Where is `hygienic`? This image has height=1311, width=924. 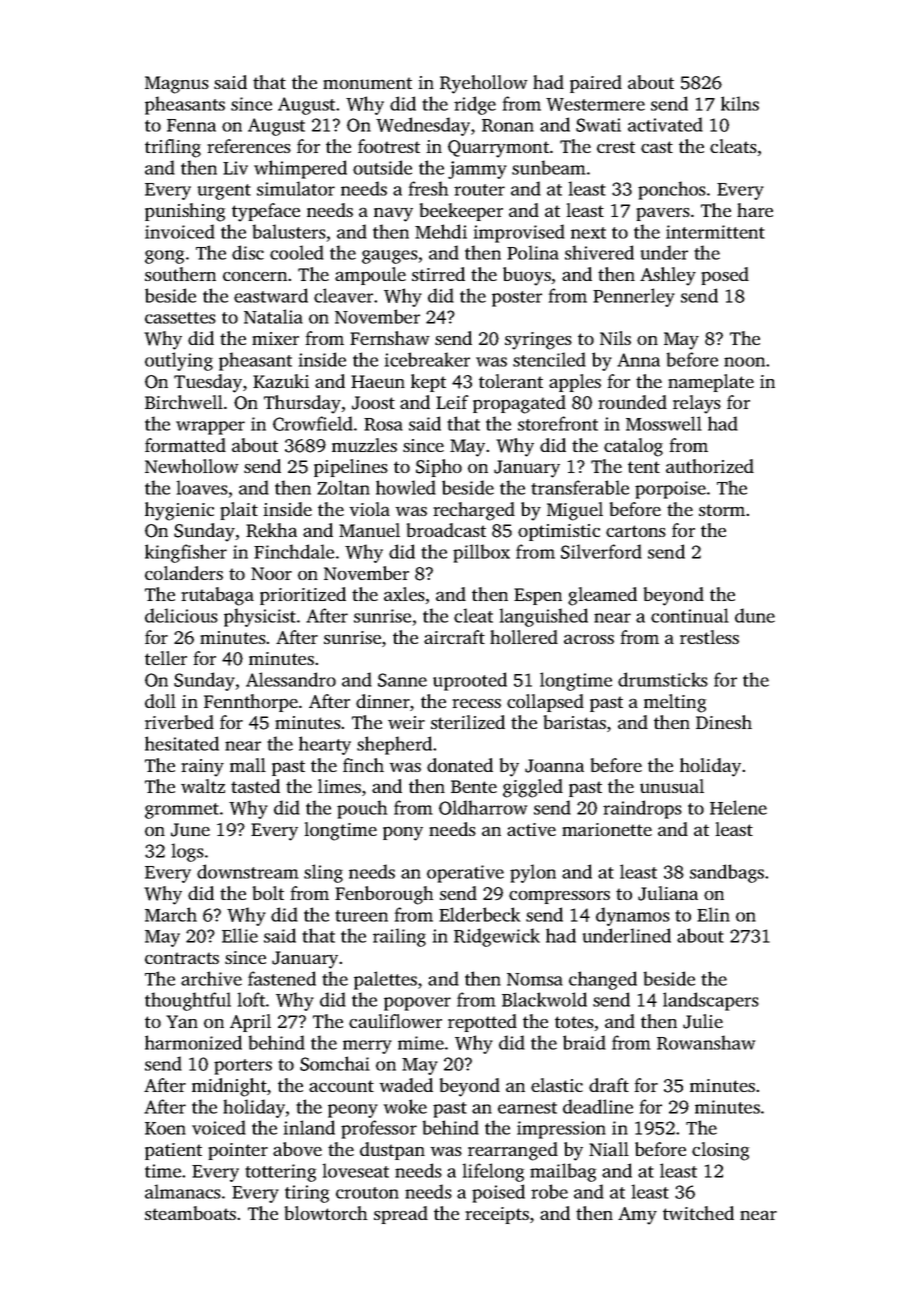 hygienic is located at coordinates (179, 511).
